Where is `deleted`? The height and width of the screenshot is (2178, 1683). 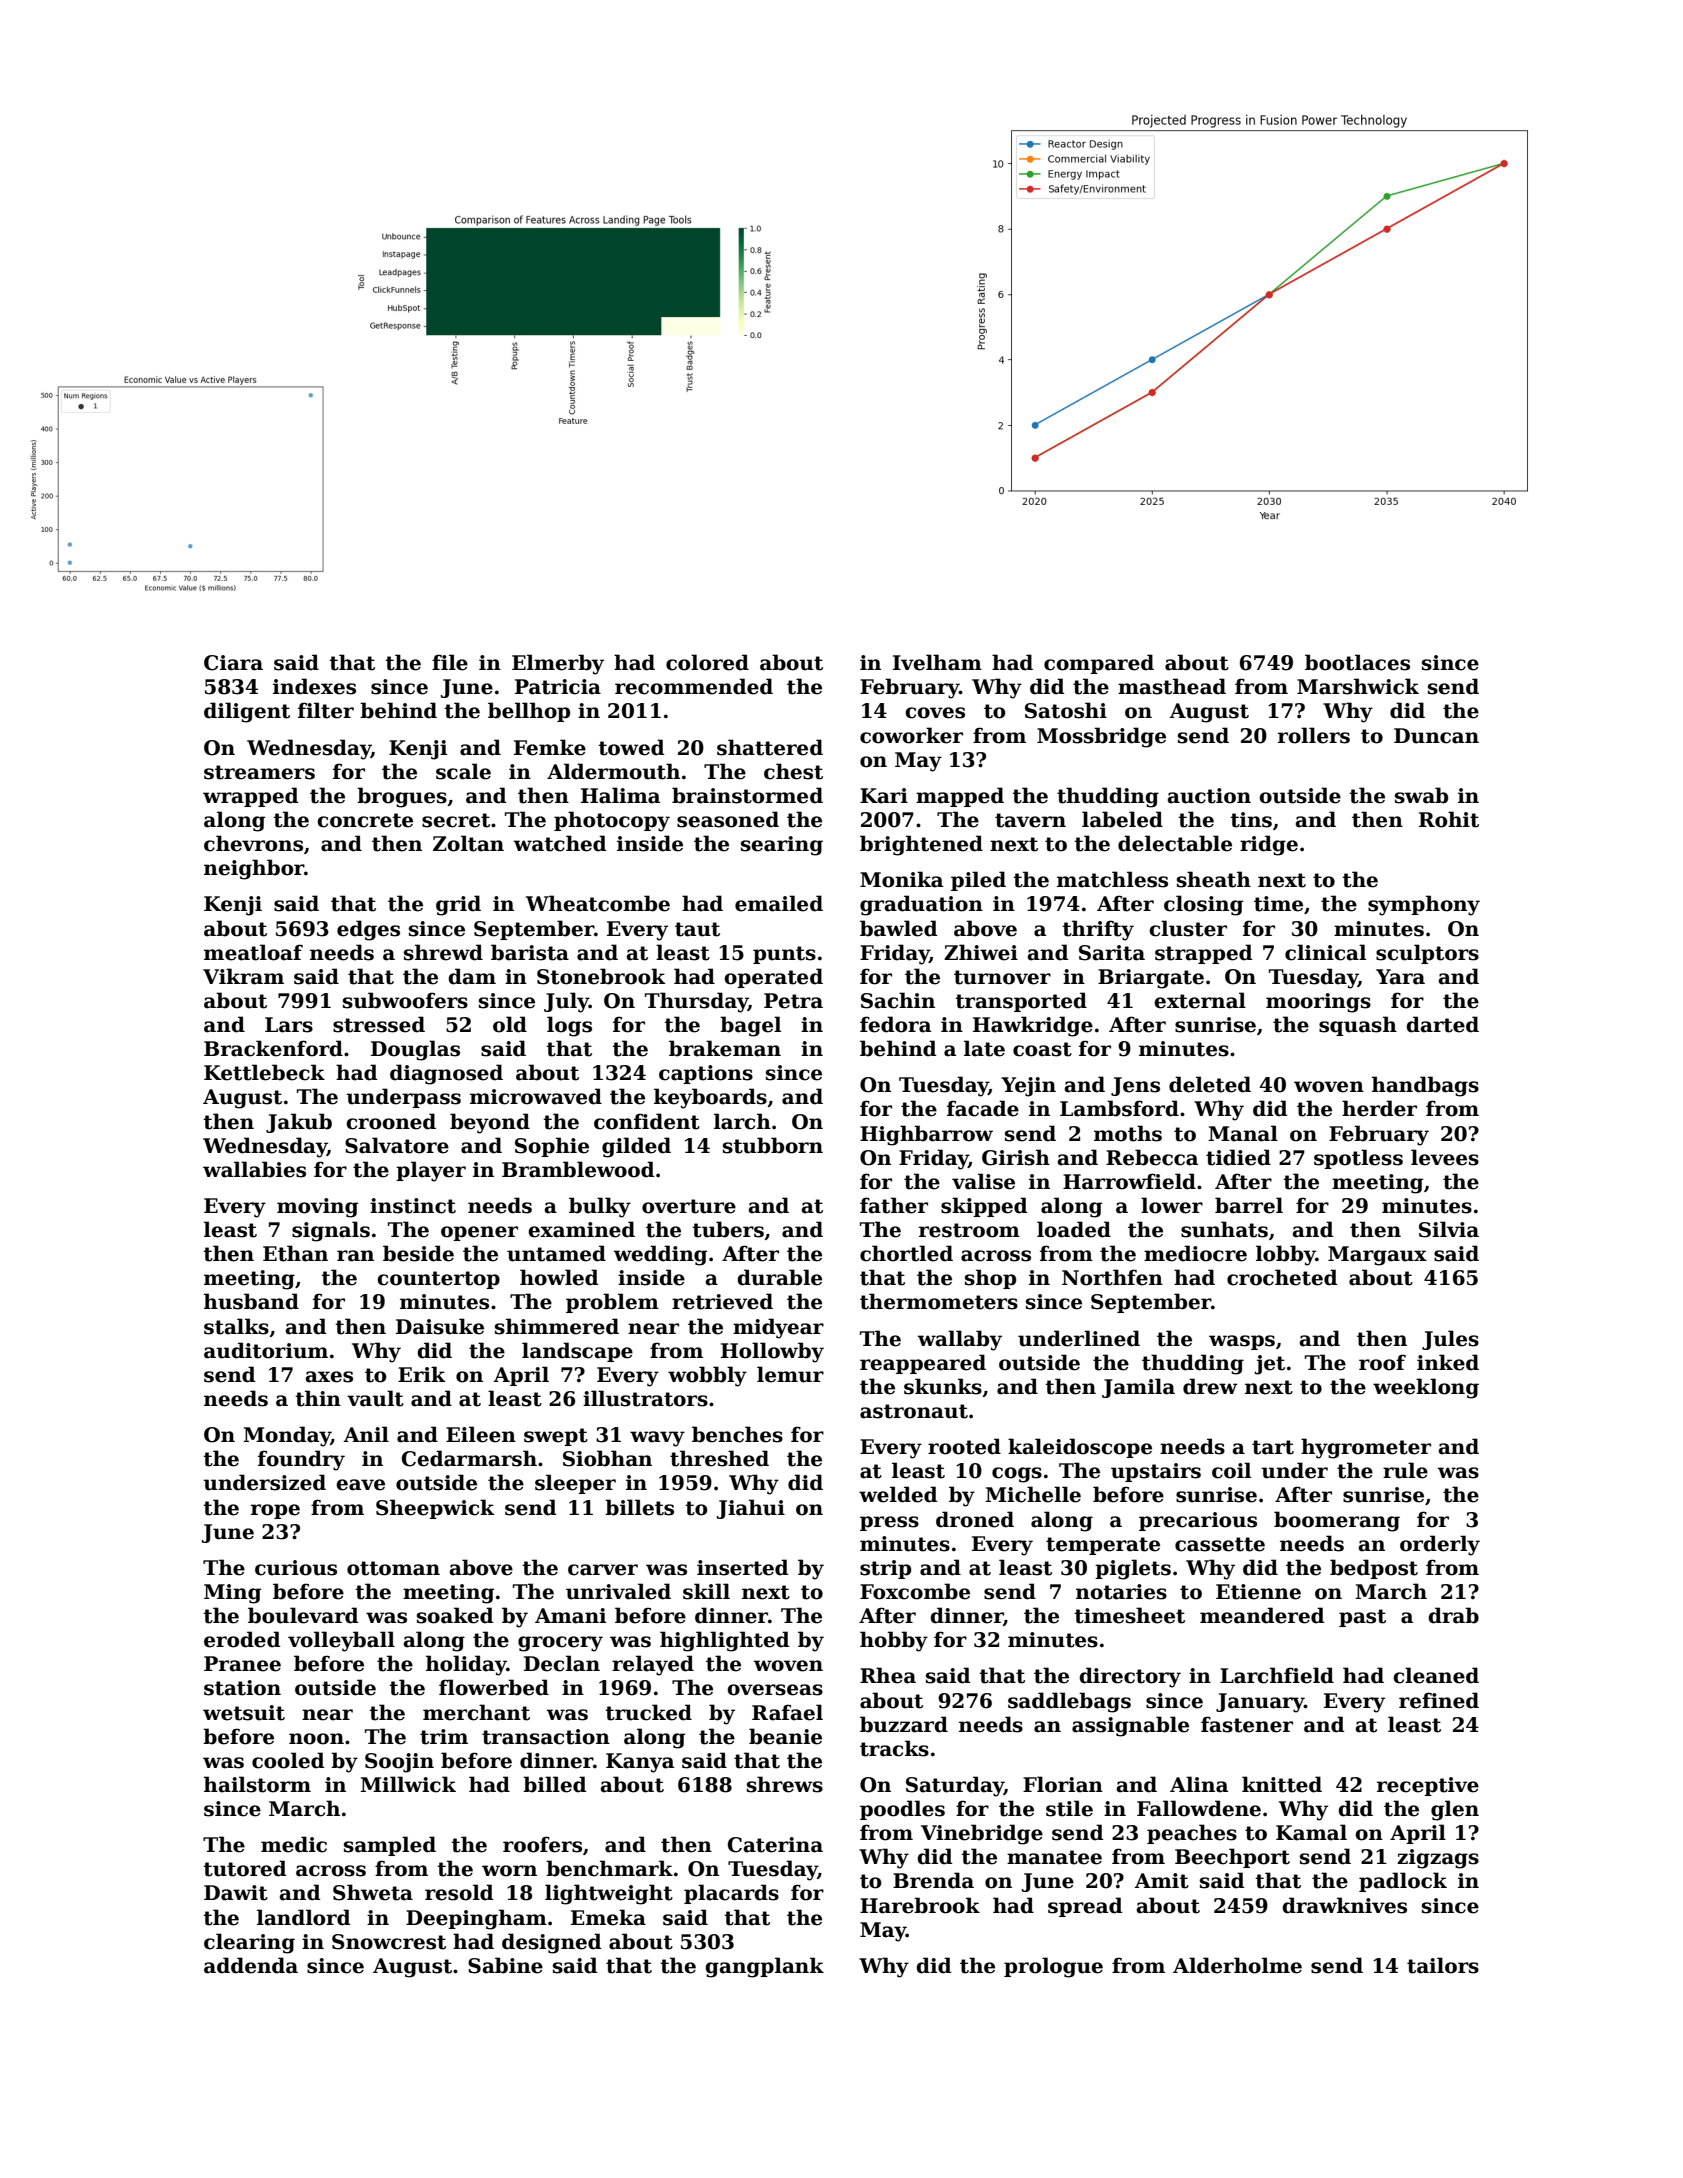
deleted is located at coordinates (1210, 1084).
